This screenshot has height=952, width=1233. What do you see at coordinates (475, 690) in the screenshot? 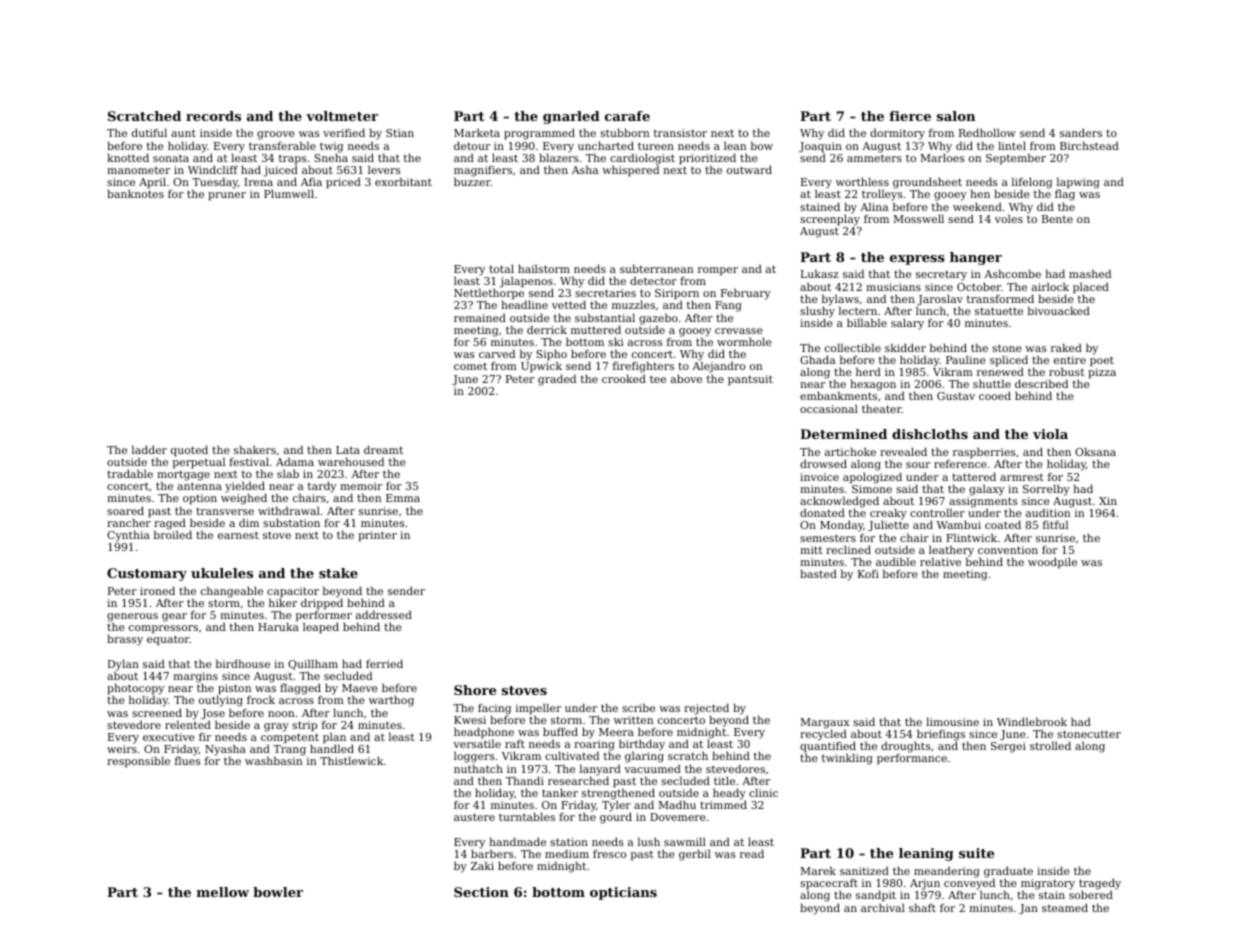
I see `Shore` at bounding box center [475, 690].
